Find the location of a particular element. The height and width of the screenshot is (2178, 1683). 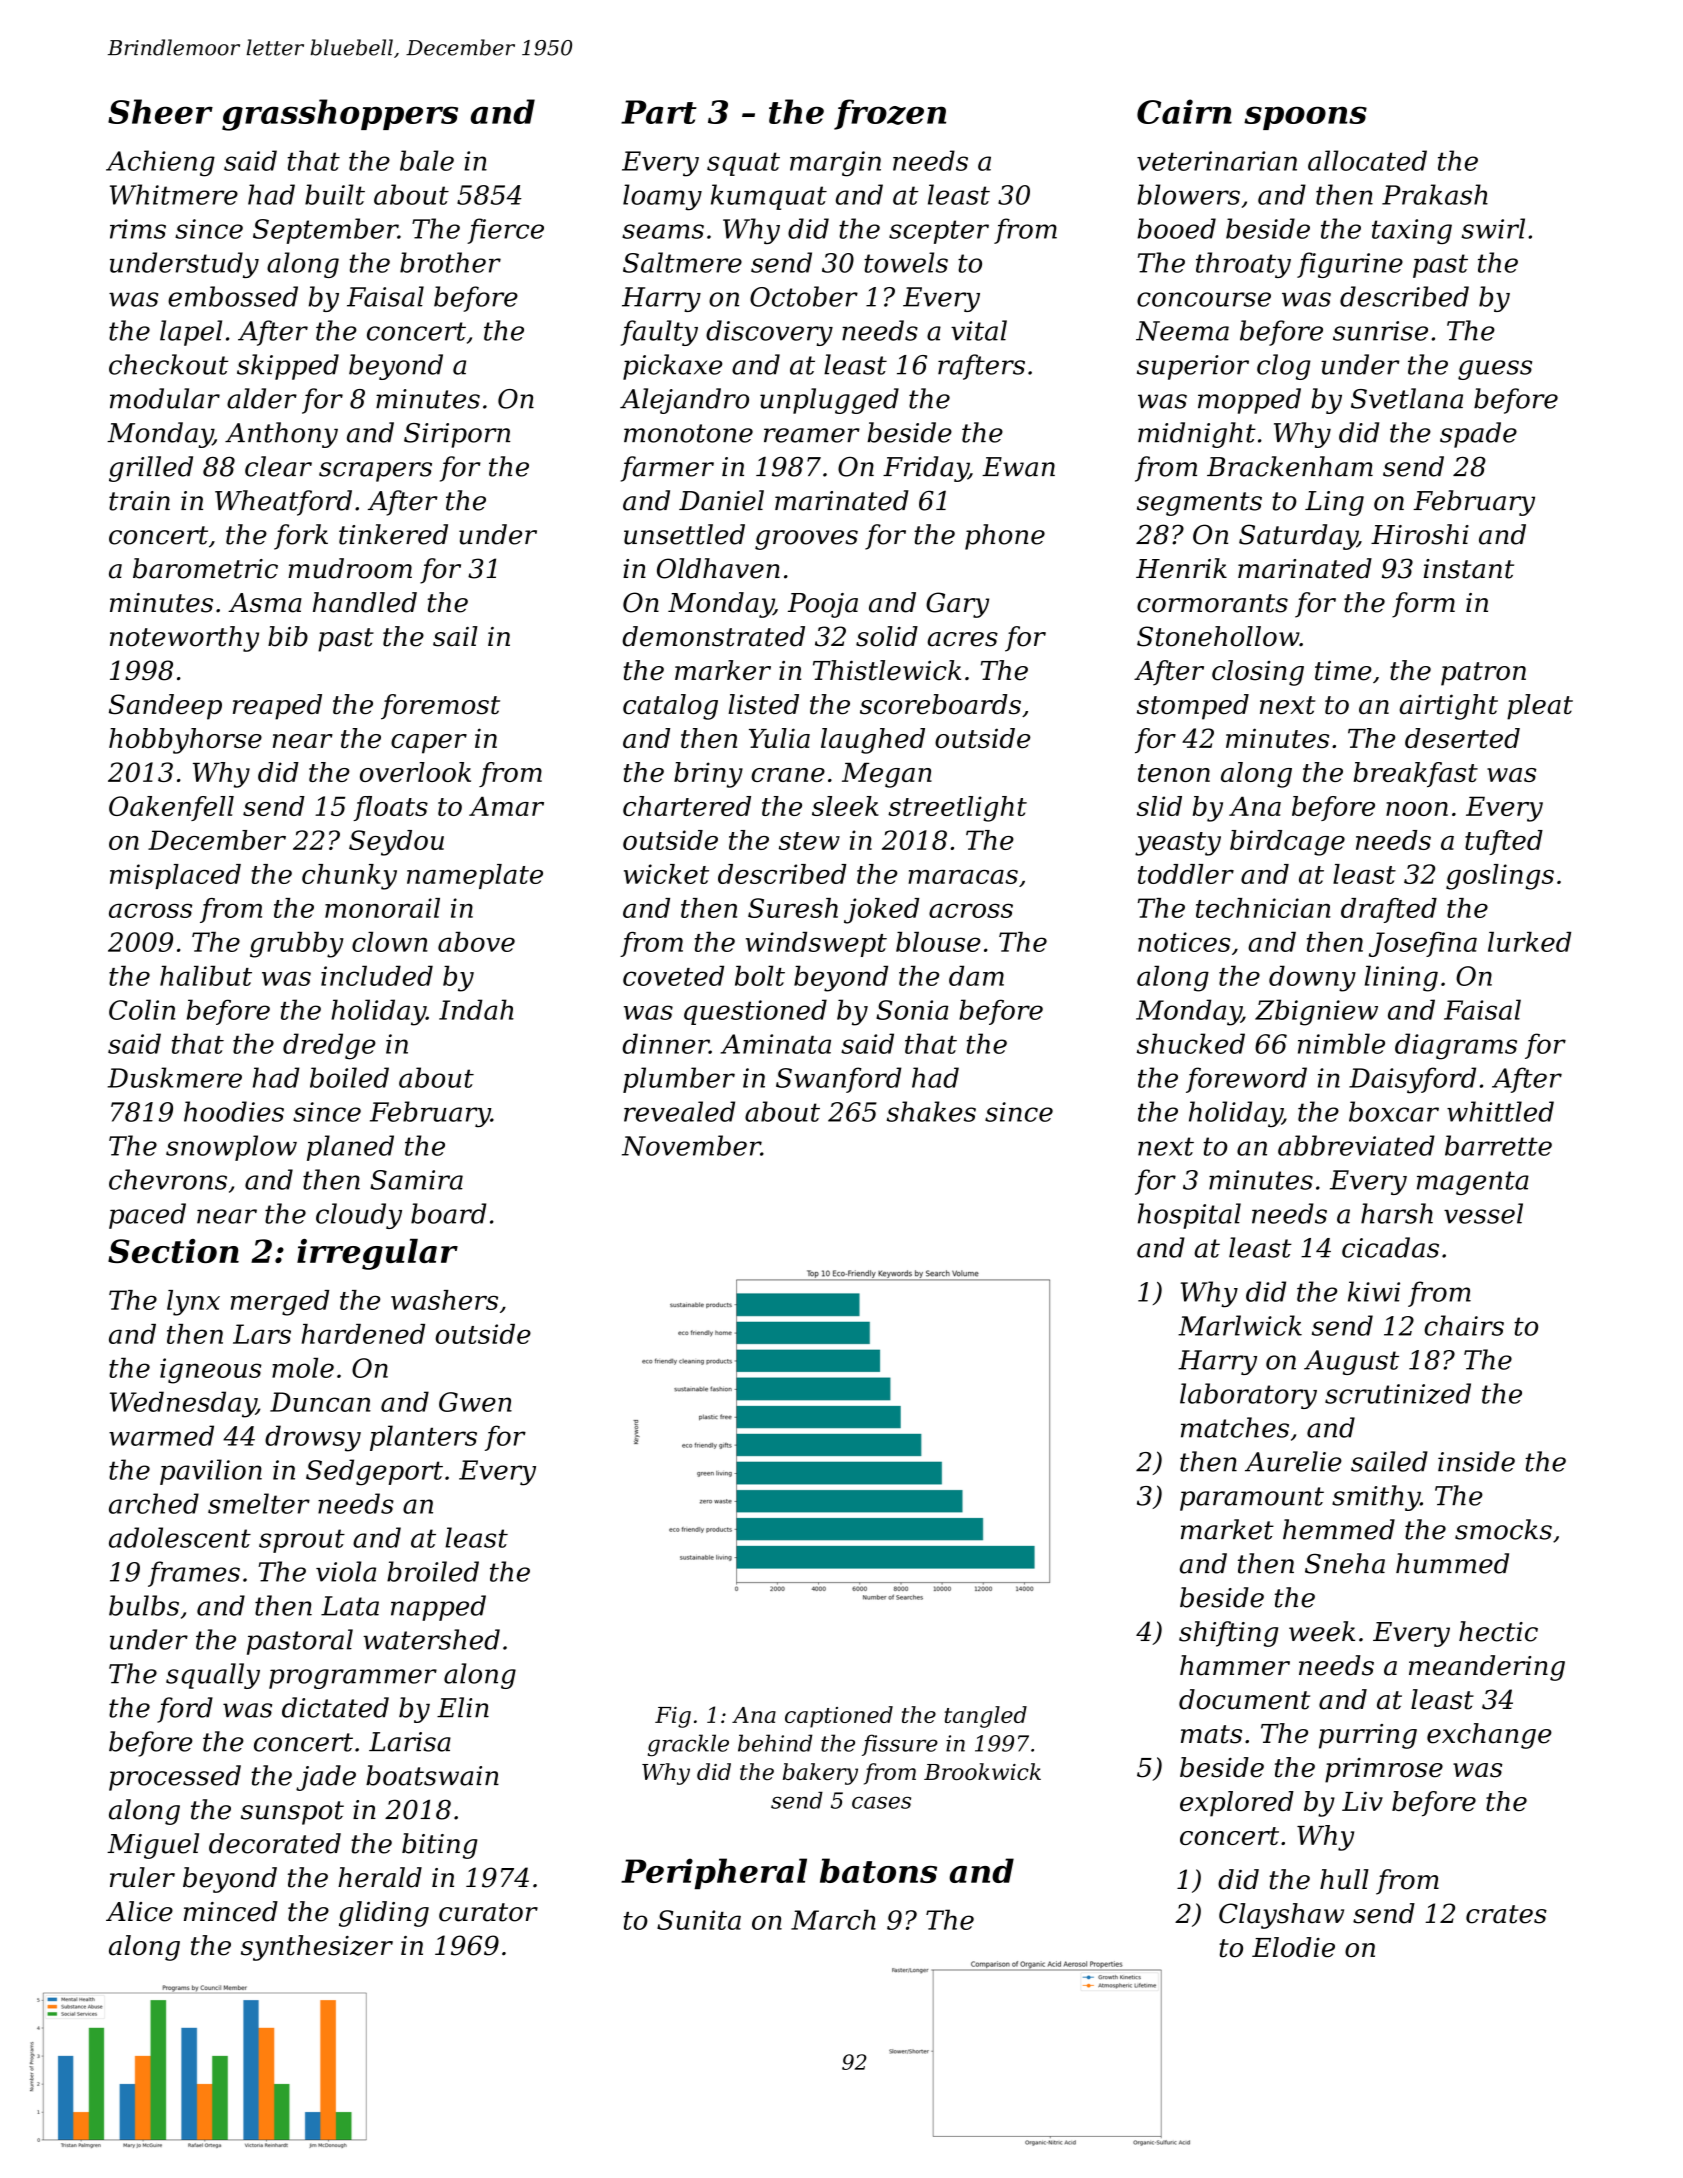

grubby is located at coordinates (297, 945).
